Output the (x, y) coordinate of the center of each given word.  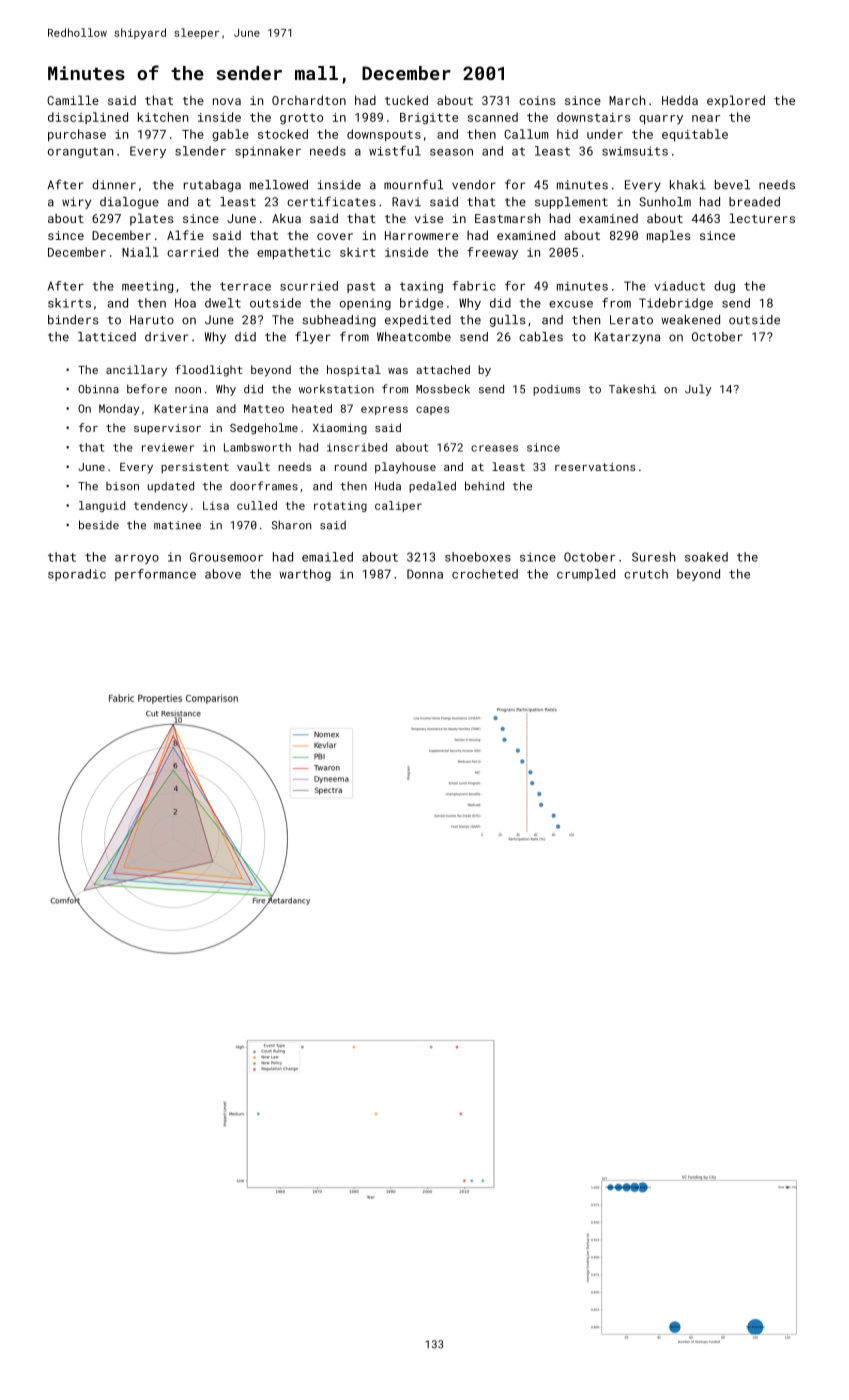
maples (668, 236)
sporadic (77, 575)
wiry (76, 203)
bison (122, 486)
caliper (398, 506)
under (605, 134)
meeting (147, 287)
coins (537, 100)
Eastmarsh (508, 218)
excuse (571, 304)
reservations (595, 467)
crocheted (485, 574)
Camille (73, 100)
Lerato (631, 320)
